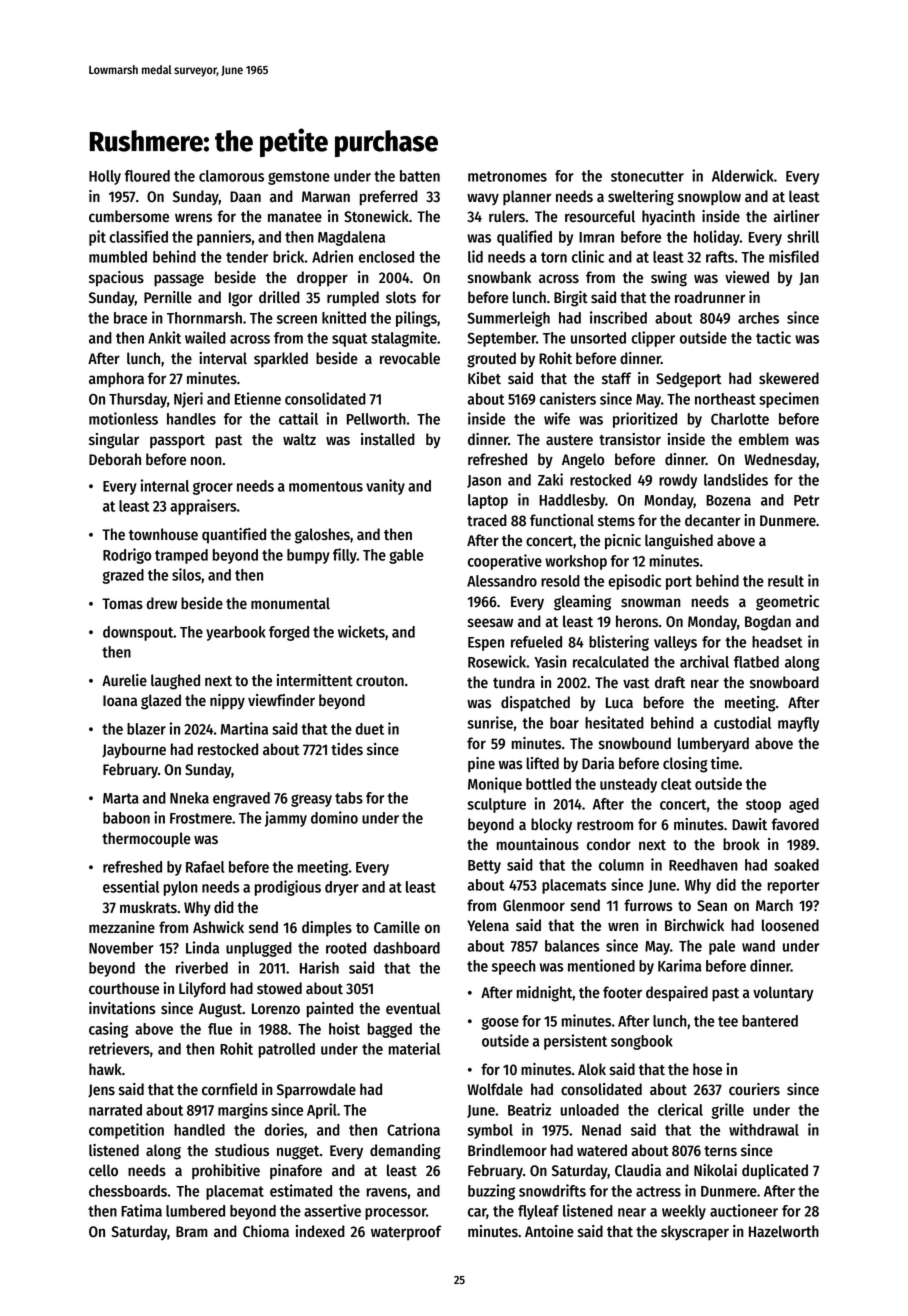  I want to click on gable, so click(406, 556).
